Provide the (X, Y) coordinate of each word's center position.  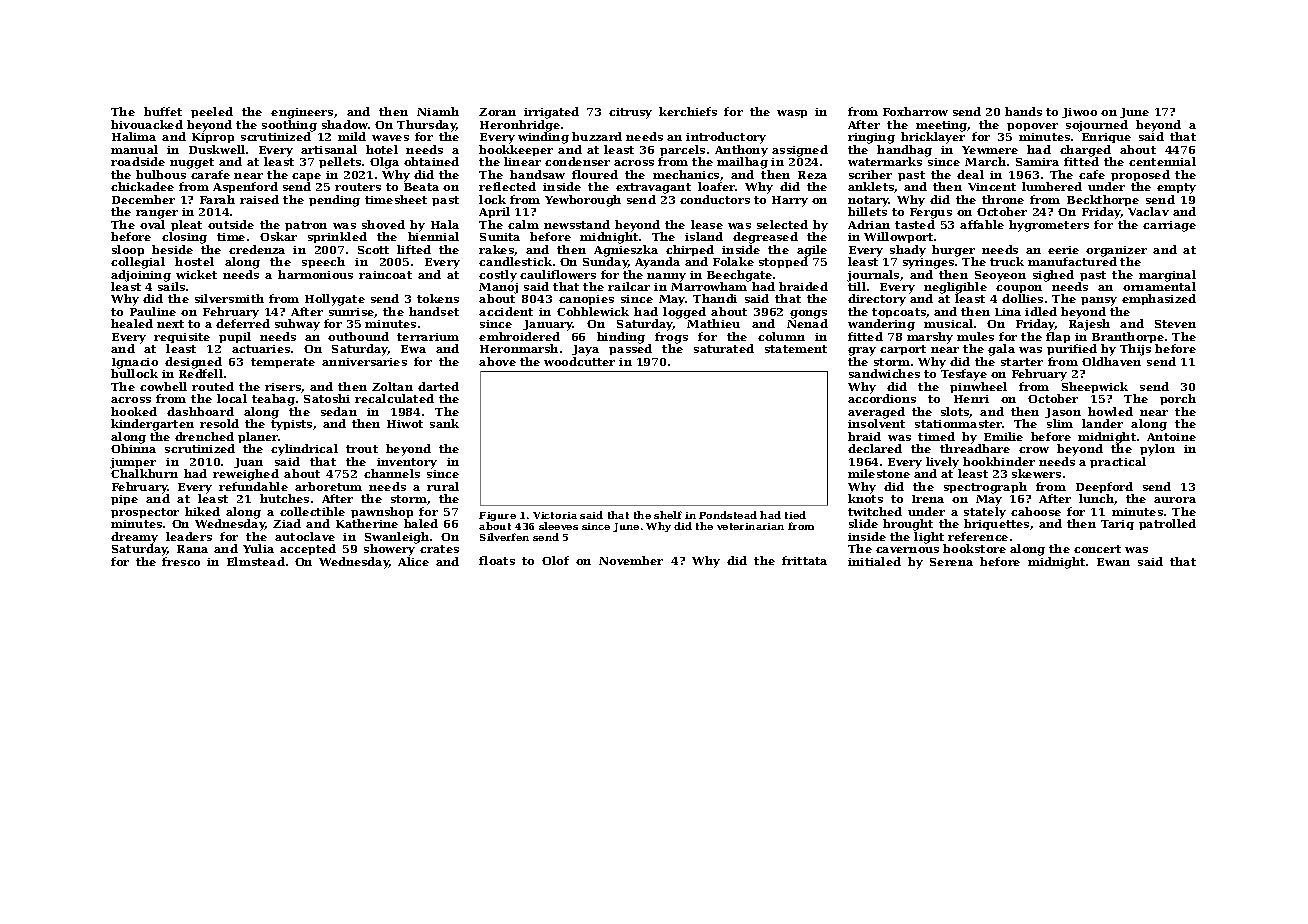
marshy (930, 338)
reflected (507, 186)
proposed (1140, 175)
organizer (1116, 251)
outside (231, 224)
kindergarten (152, 425)
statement (796, 349)
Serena (951, 562)
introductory (726, 138)
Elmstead (256, 561)
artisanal (329, 149)
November (631, 560)
